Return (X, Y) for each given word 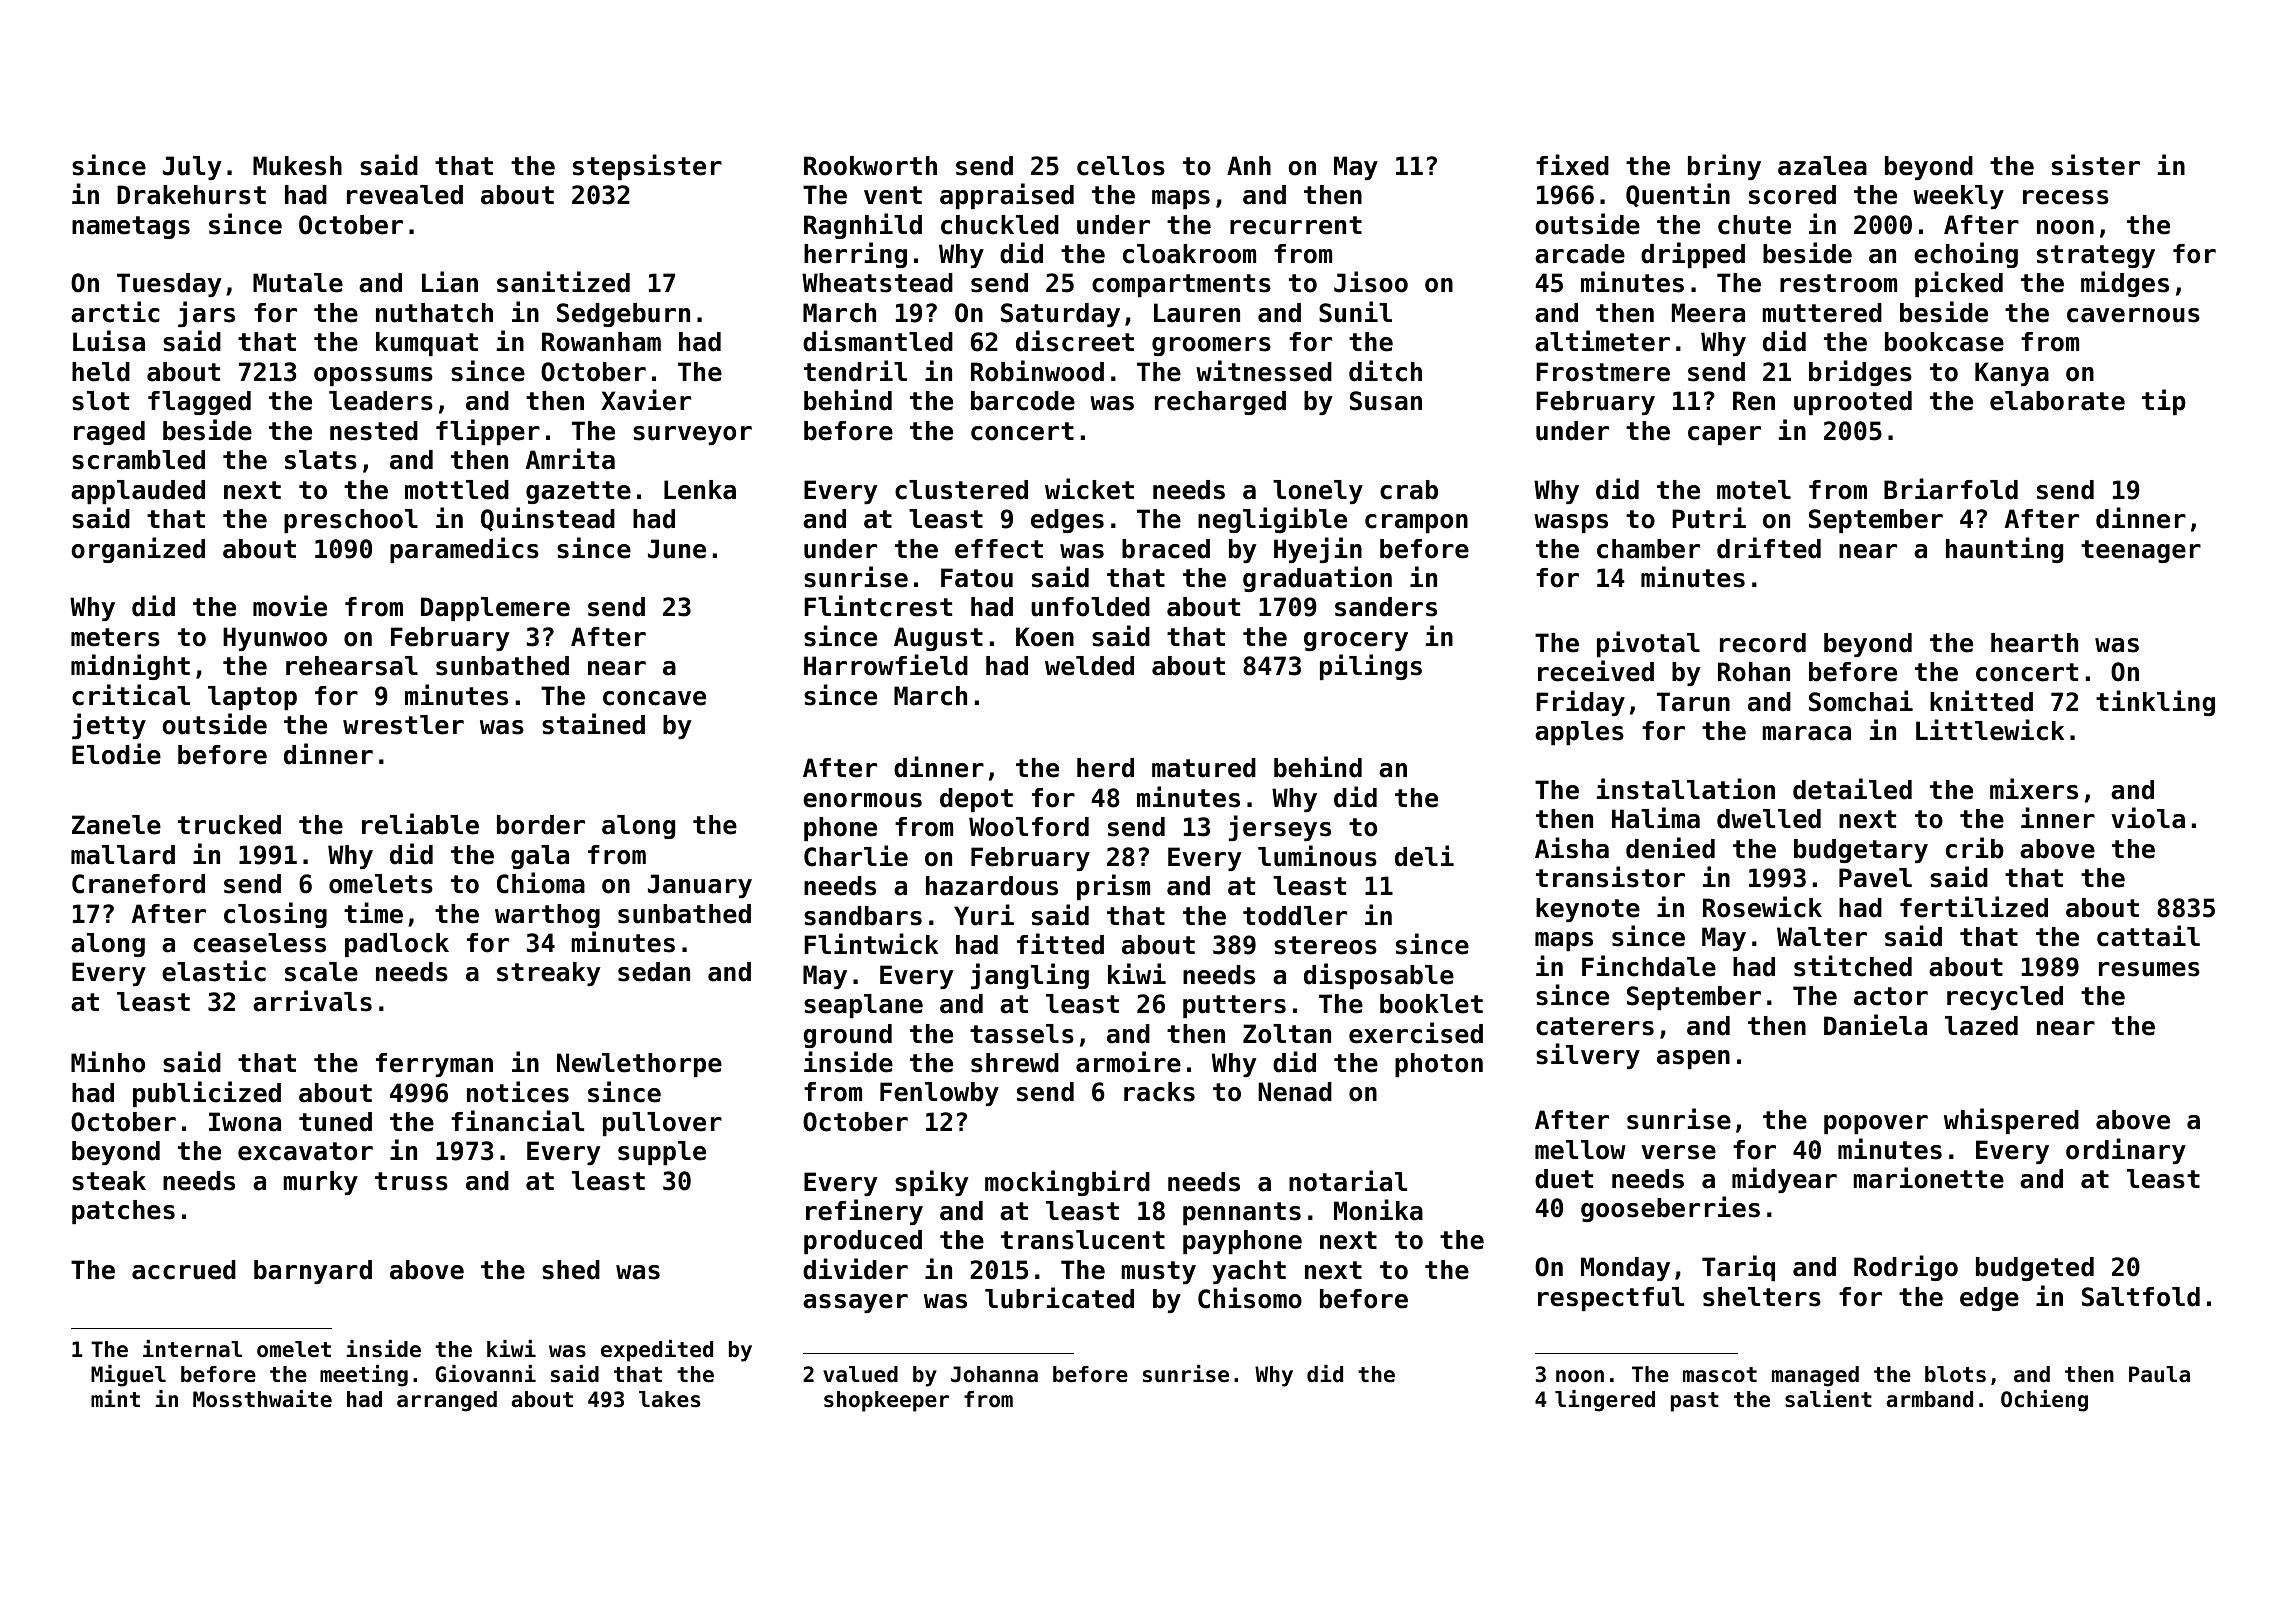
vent (893, 195)
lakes (669, 1399)
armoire (1128, 1062)
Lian (450, 282)
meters (115, 637)
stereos (1325, 945)
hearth (2034, 643)
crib (1975, 848)
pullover (662, 1124)
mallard (123, 855)
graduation (1317, 579)
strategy (2096, 256)
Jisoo (1371, 282)
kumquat (427, 344)
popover (1876, 1124)
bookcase (1944, 342)
